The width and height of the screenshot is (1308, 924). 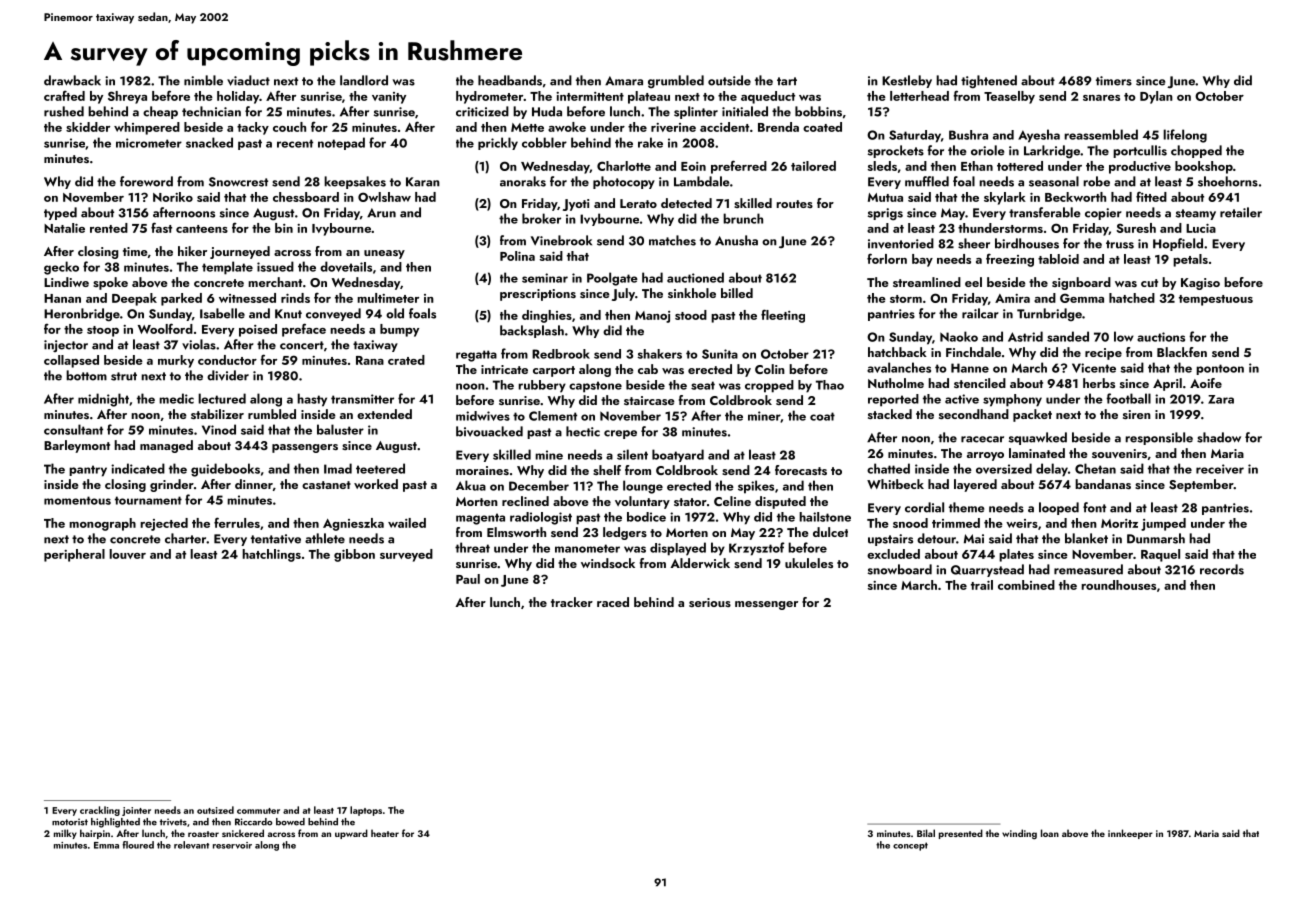 What do you see at coordinates (1009, 97) in the screenshot?
I see `Teaselby` at bounding box center [1009, 97].
